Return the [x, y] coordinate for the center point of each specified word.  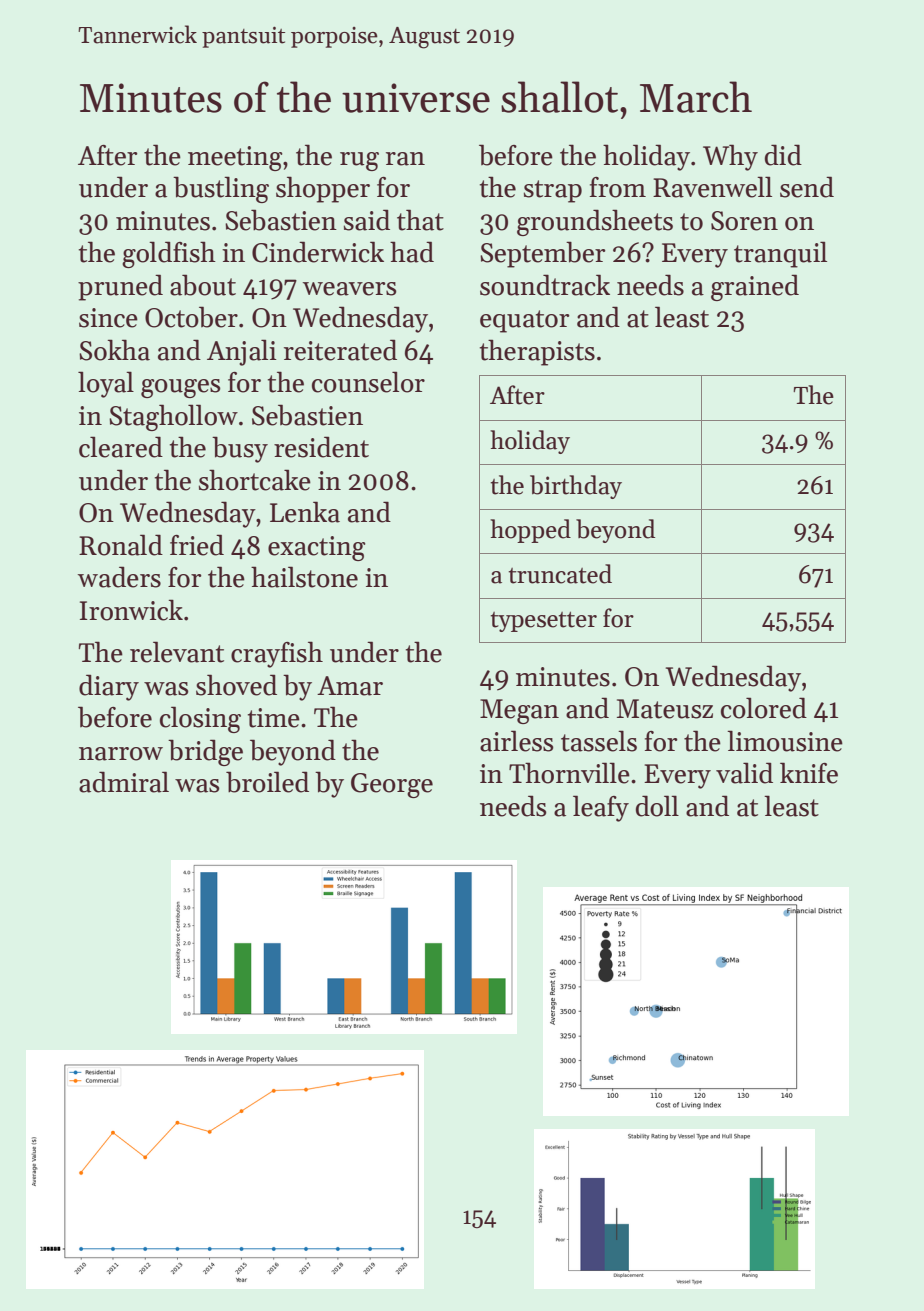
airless [516, 741]
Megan [519, 711]
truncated [560, 574]
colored [764, 708]
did [783, 155]
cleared [121, 447]
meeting [235, 158]
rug [359, 161]
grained [755, 287]
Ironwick [131, 610]
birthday [576, 487]
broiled [267, 782]
